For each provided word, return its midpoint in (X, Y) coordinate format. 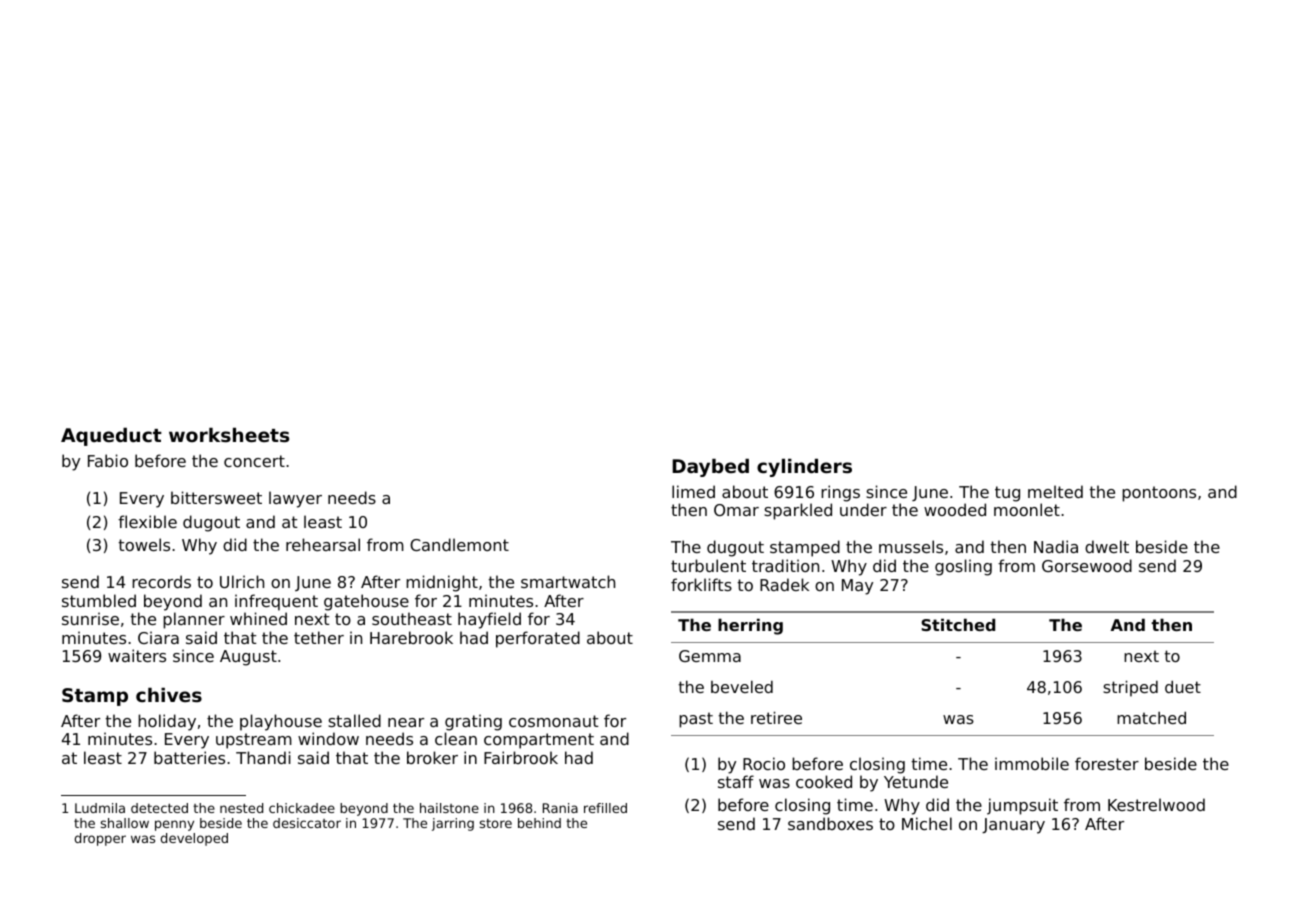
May (857, 587)
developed (194, 839)
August (248, 658)
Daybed (710, 468)
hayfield (489, 620)
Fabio (108, 460)
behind (539, 823)
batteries (189, 757)
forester (1107, 763)
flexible (147, 521)
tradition (785, 565)
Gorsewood (1087, 565)
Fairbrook (521, 757)
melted (1055, 491)
